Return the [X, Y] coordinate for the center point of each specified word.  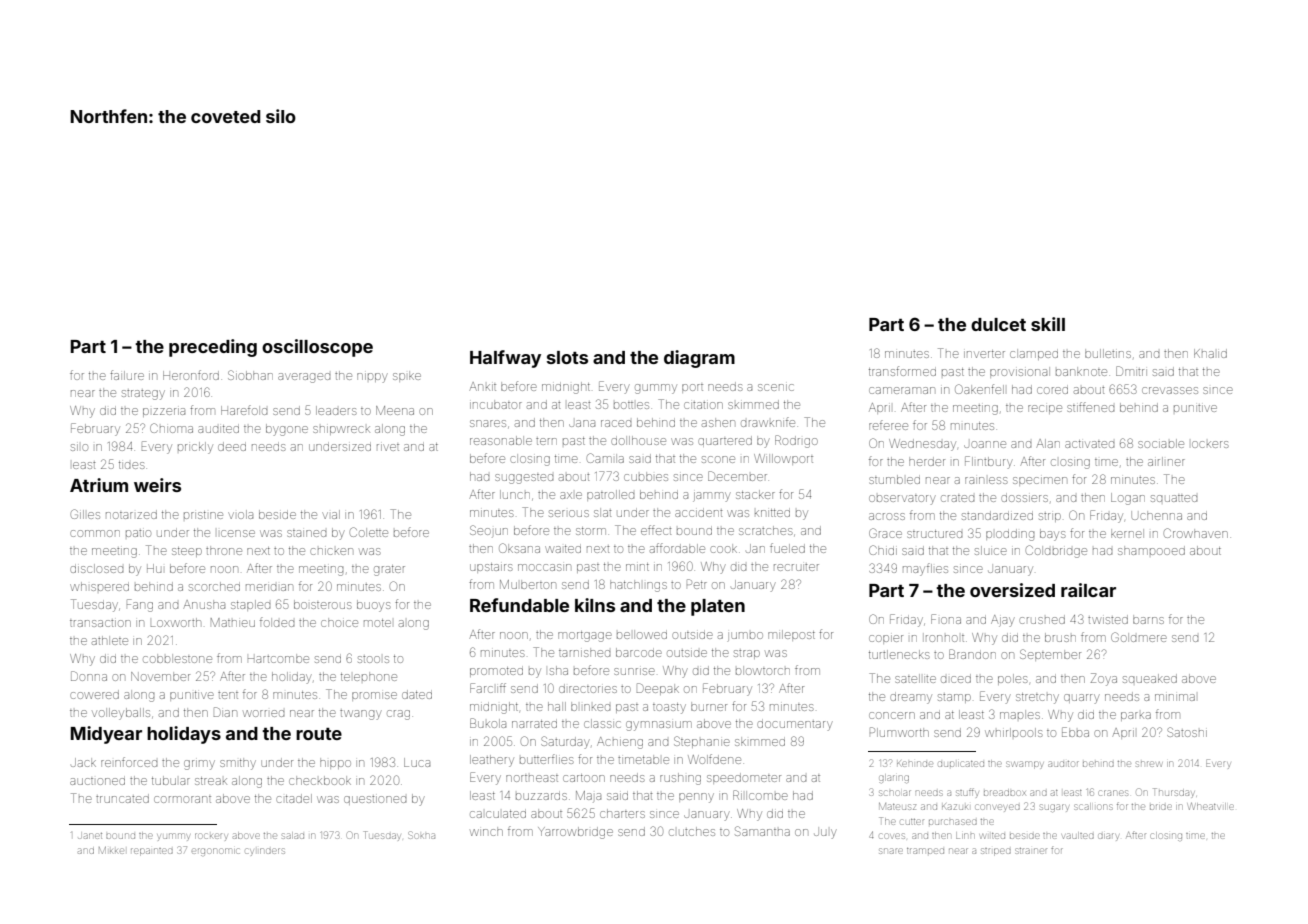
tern [546, 441]
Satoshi [1187, 732]
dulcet [998, 324]
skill [1048, 324]
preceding [213, 348]
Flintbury [989, 462]
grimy [199, 765]
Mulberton [528, 584]
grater [389, 570]
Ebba [1075, 732]
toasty [669, 708]
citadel [294, 798]
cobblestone [177, 658]
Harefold [244, 410]
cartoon [584, 778]
